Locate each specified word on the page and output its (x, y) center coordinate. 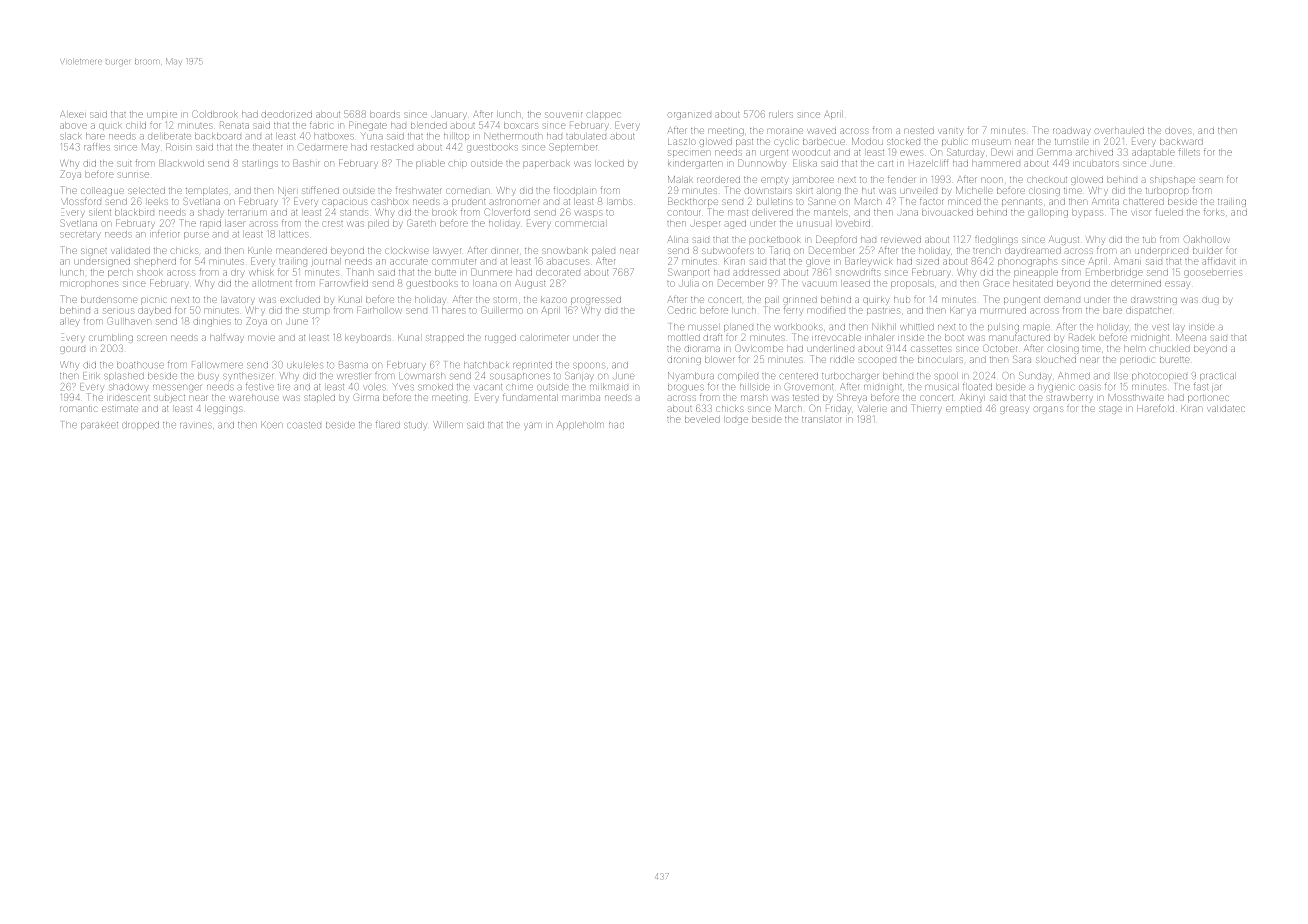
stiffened (320, 190)
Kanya (963, 311)
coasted (304, 425)
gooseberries (1213, 274)
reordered (718, 180)
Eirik (91, 375)
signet (94, 252)
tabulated (586, 137)
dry (237, 274)
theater (267, 148)
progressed (596, 301)
